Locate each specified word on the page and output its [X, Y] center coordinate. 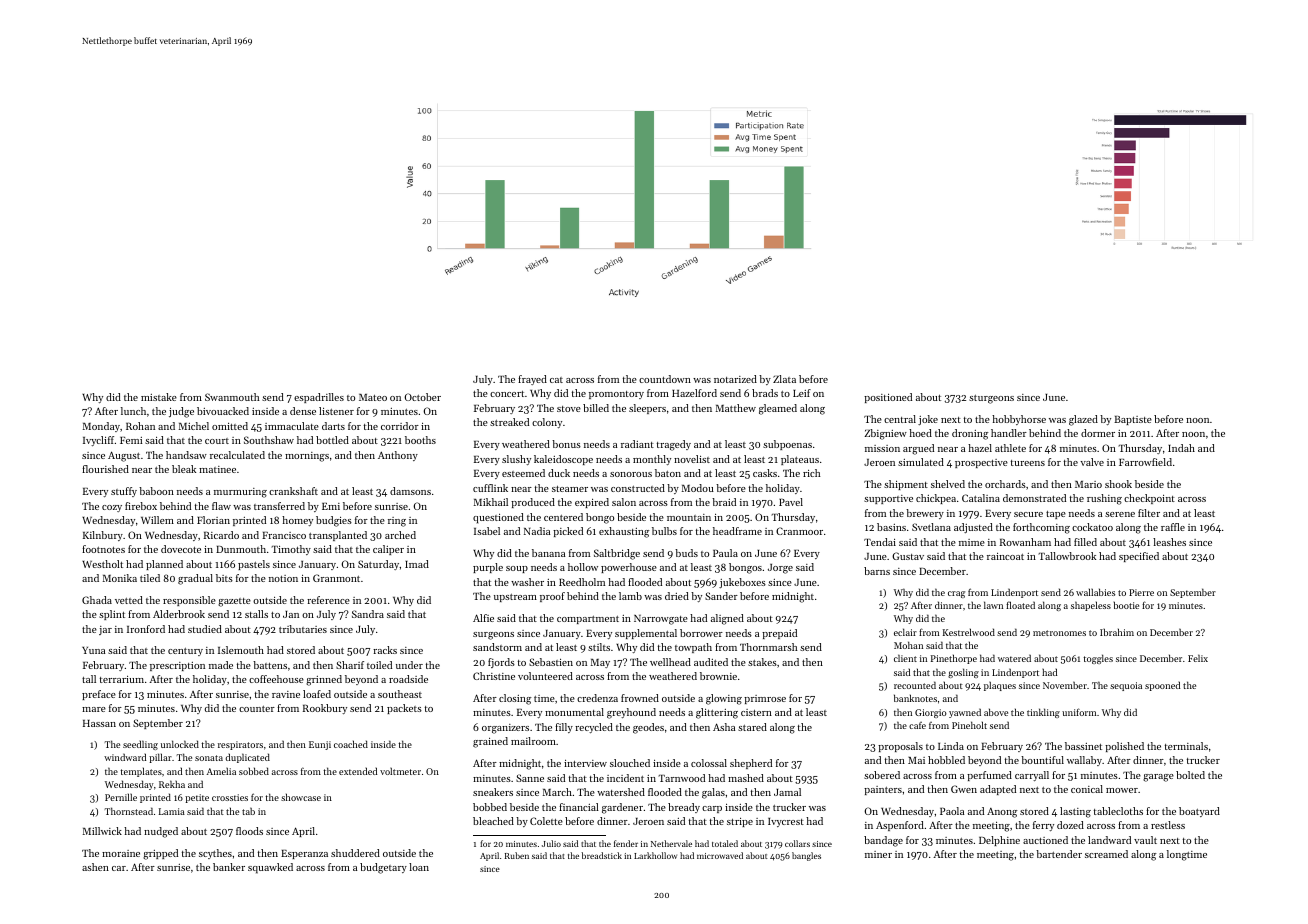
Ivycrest [786, 822]
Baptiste [1133, 420]
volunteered [545, 676]
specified [1139, 557]
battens [270, 665]
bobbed [490, 807]
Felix [1198, 658]
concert [507, 394]
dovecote [181, 549]
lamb [630, 596]
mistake [159, 397]
